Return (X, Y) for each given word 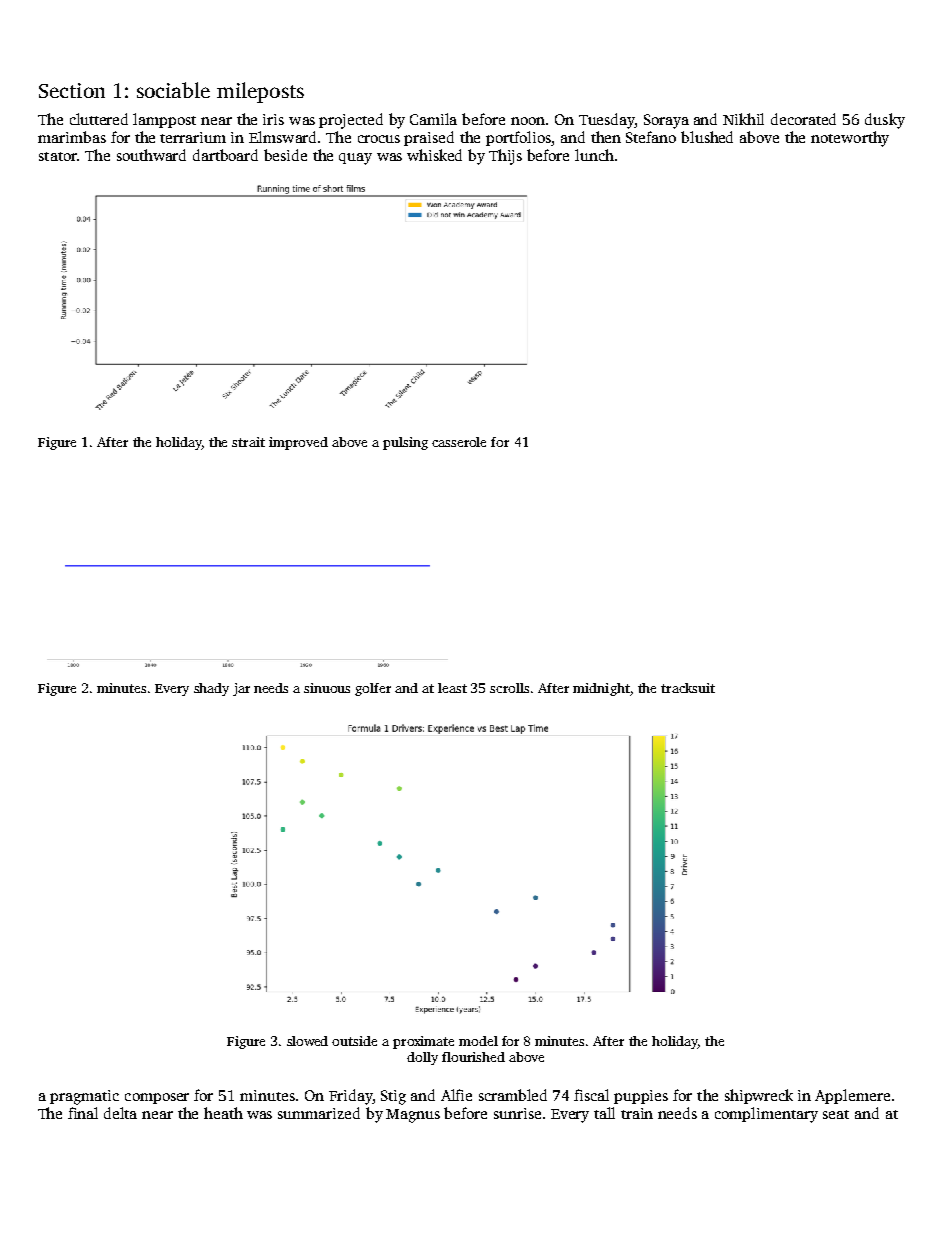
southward (151, 155)
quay (355, 159)
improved (298, 443)
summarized (319, 1113)
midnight (601, 689)
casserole (459, 442)
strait (248, 442)
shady (211, 689)
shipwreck (759, 1096)
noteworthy (850, 139)
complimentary (766, 1115)
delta (120, 1113)
